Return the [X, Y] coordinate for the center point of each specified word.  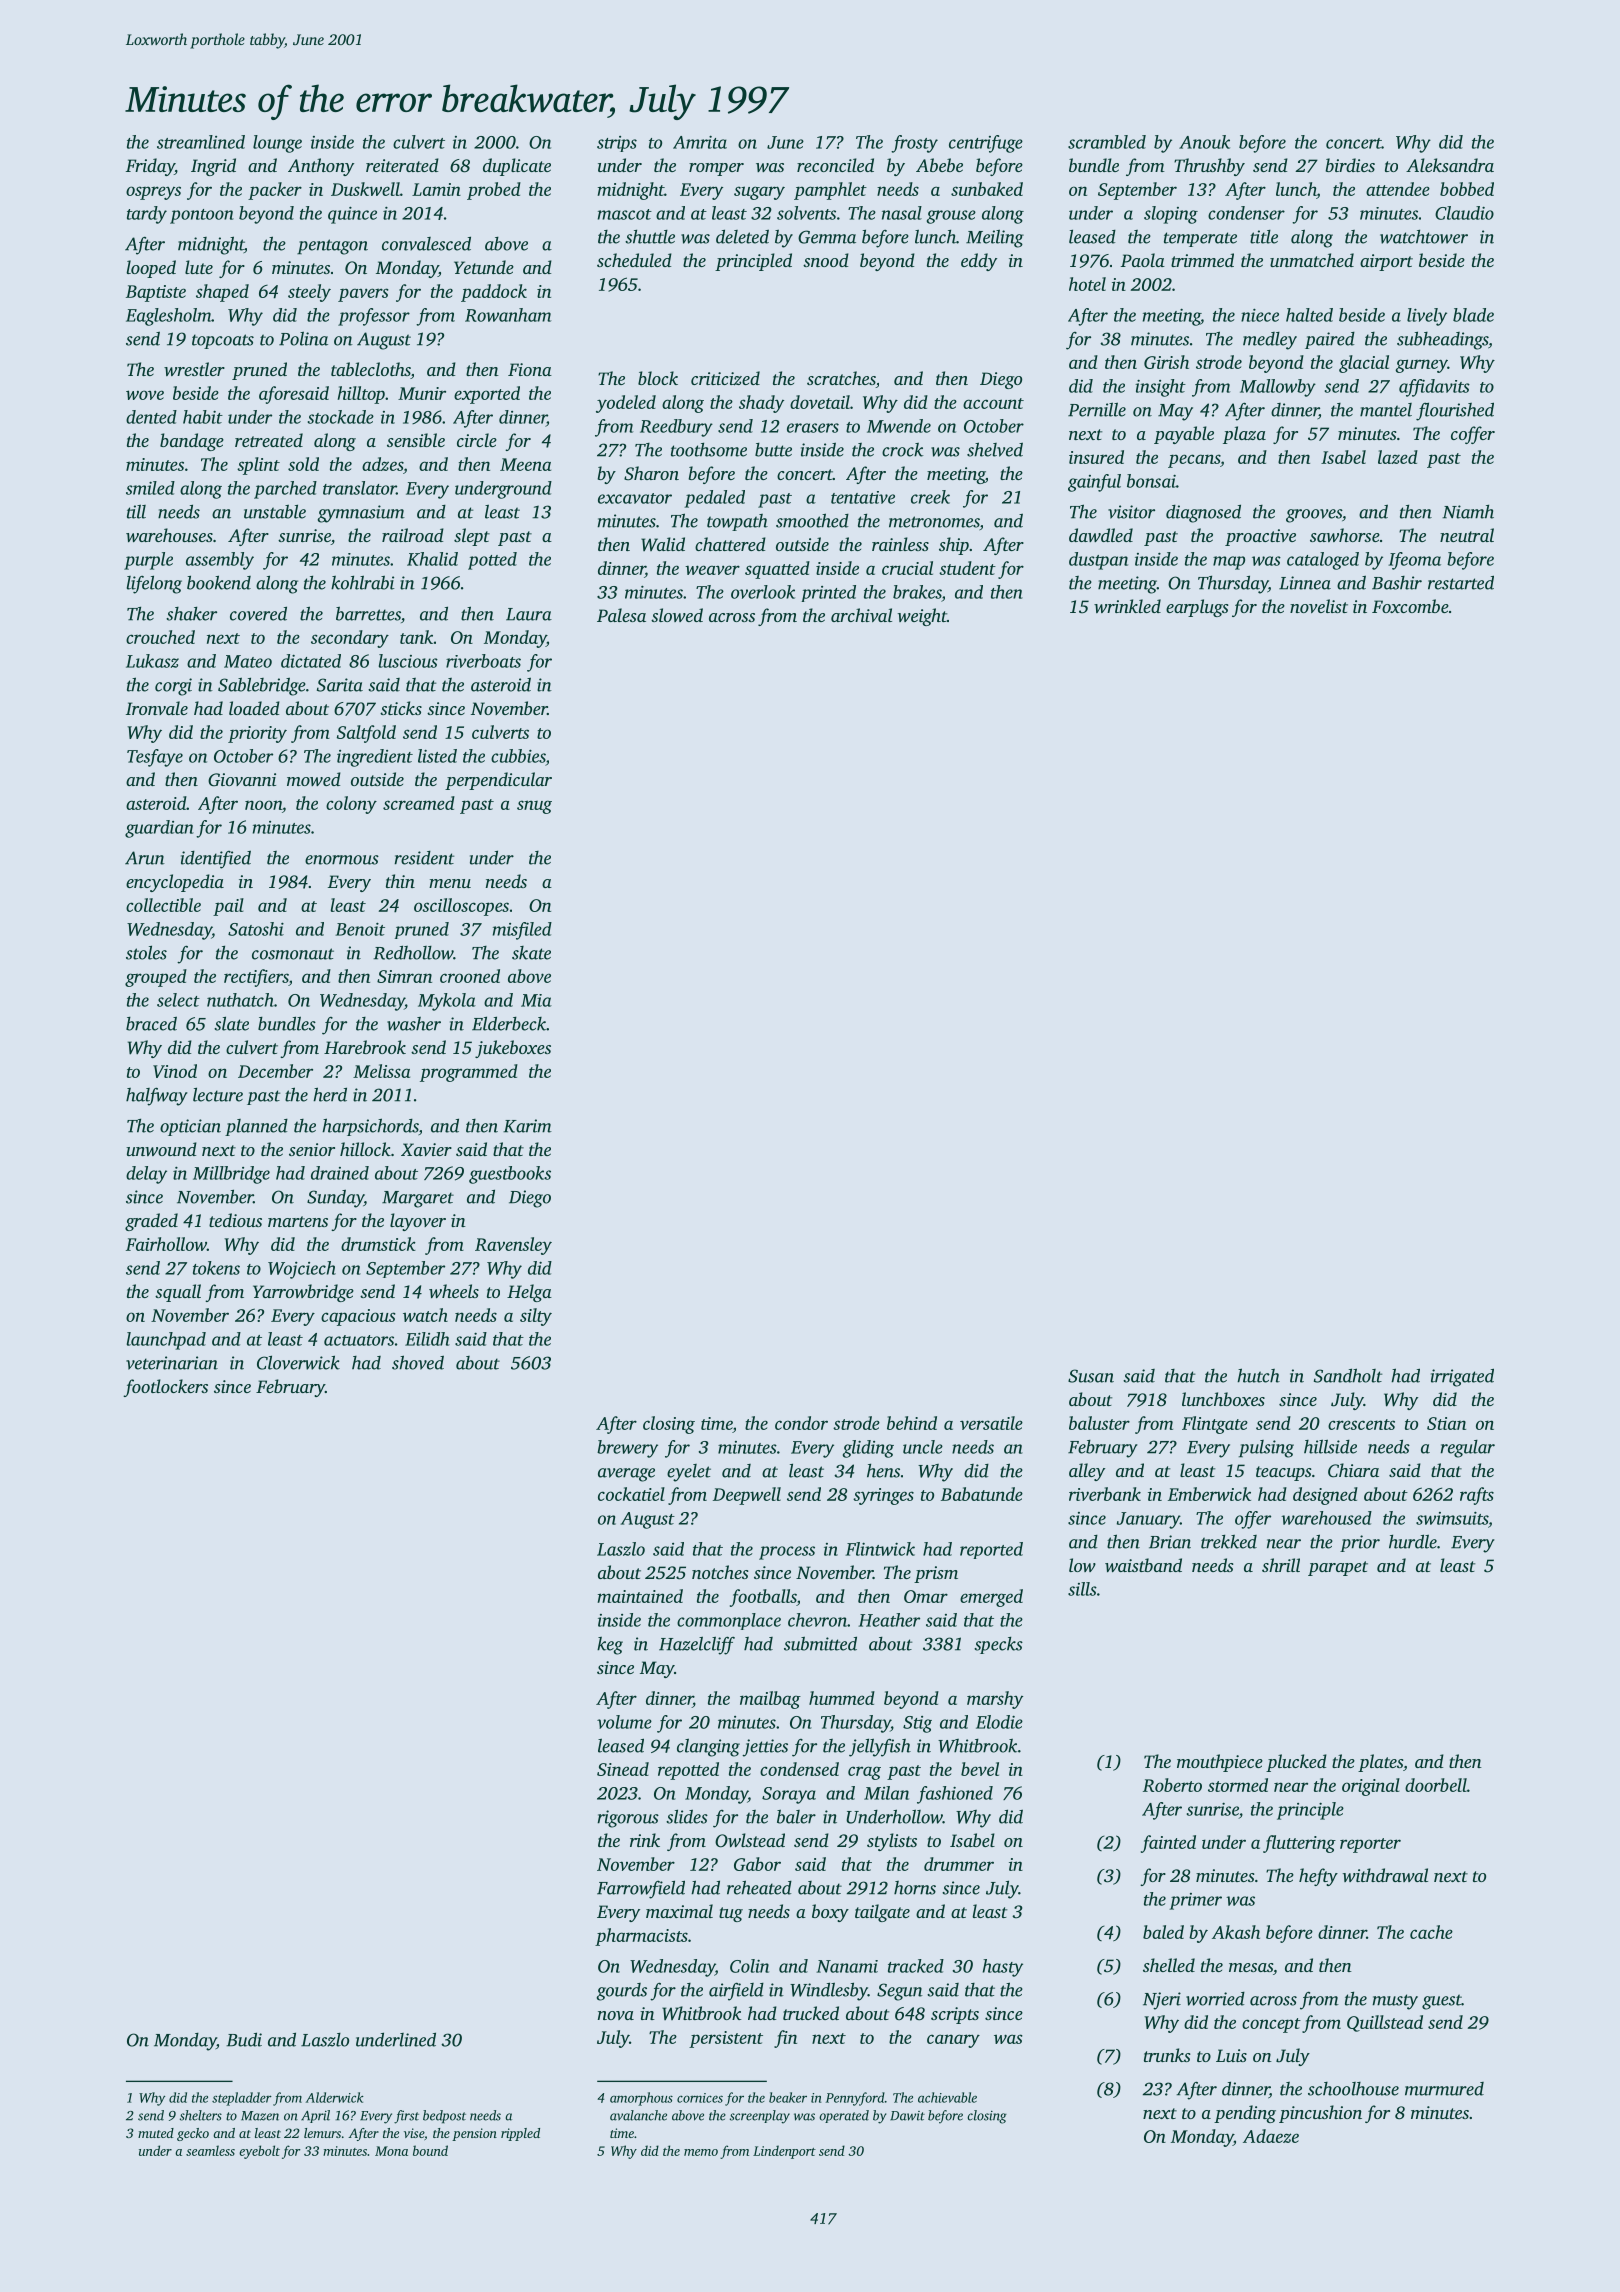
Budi [244, 2039]
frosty [914, 144]
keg [610, 1646]
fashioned [955, 1795]
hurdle [1413, 1541]
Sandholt [1348, 1375]
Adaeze [1271, 2136]
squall [178, 1293]
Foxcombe [1410, 606]
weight [922, 617]
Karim [527, 1126]
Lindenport [784, 2152]
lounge [277, 144]
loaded [254, 708]
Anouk [1204, 142]
